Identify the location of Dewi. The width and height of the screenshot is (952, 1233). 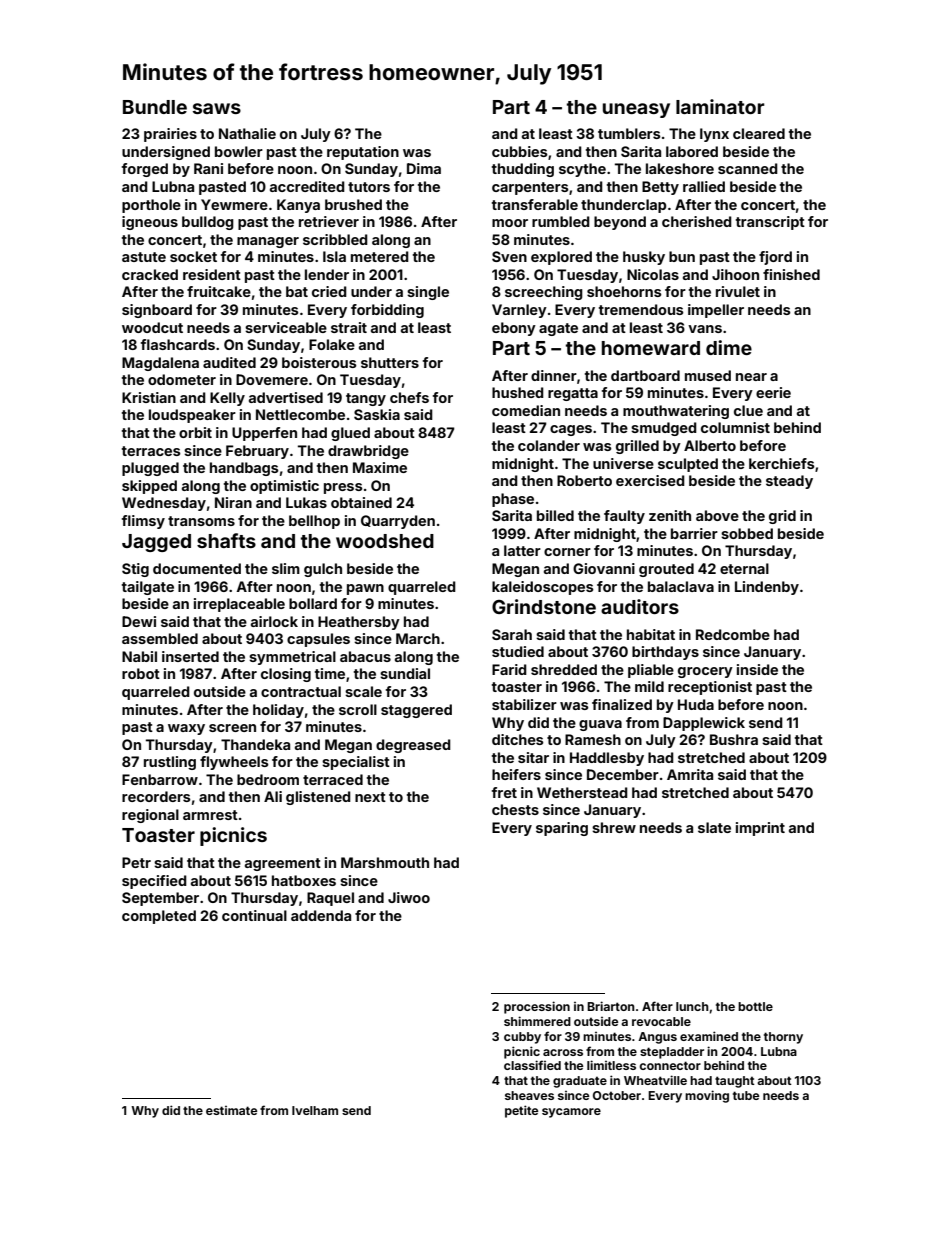
(139, 621).
